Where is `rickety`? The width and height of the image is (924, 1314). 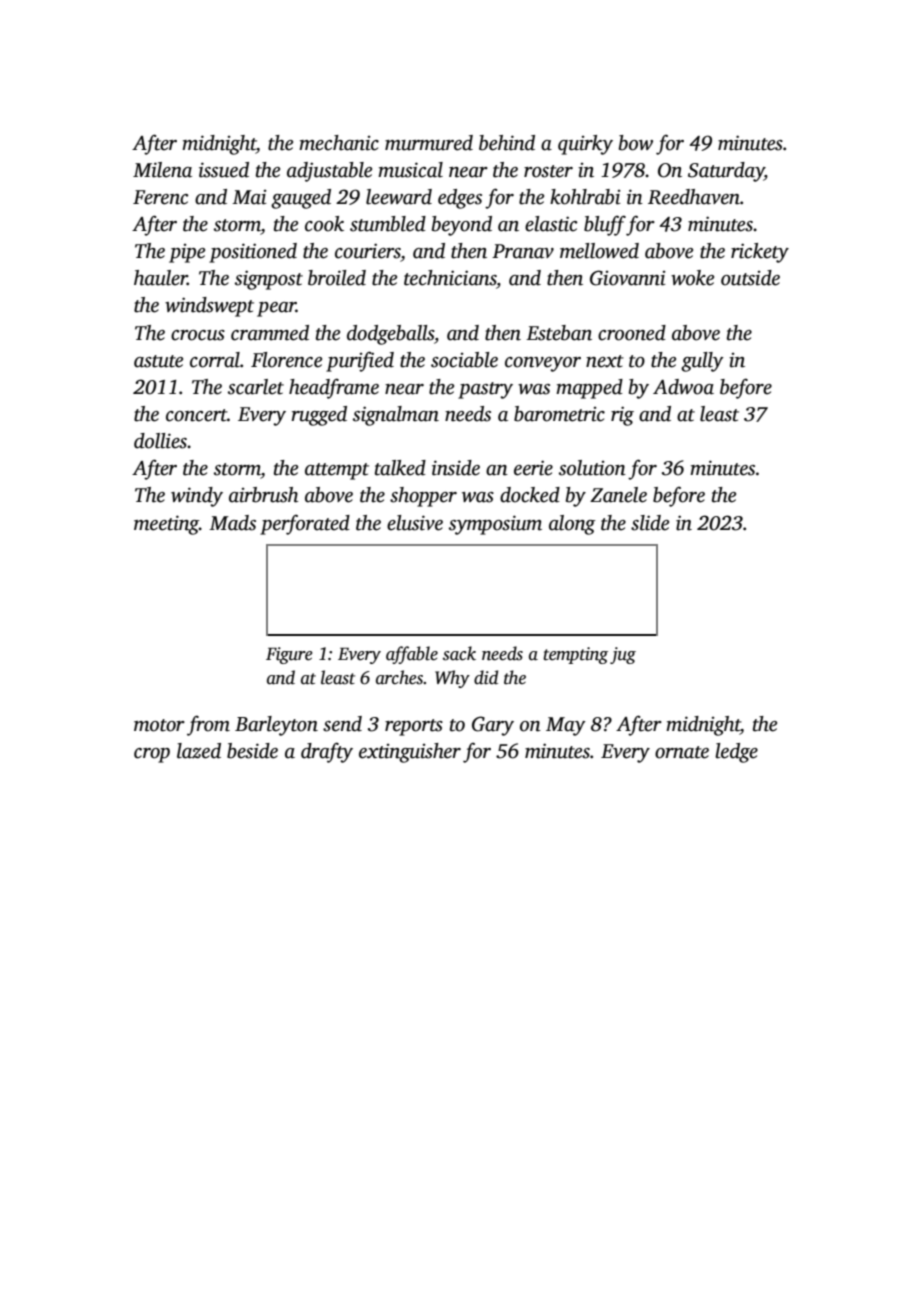
rickety is located at coordinates (760, 253).
